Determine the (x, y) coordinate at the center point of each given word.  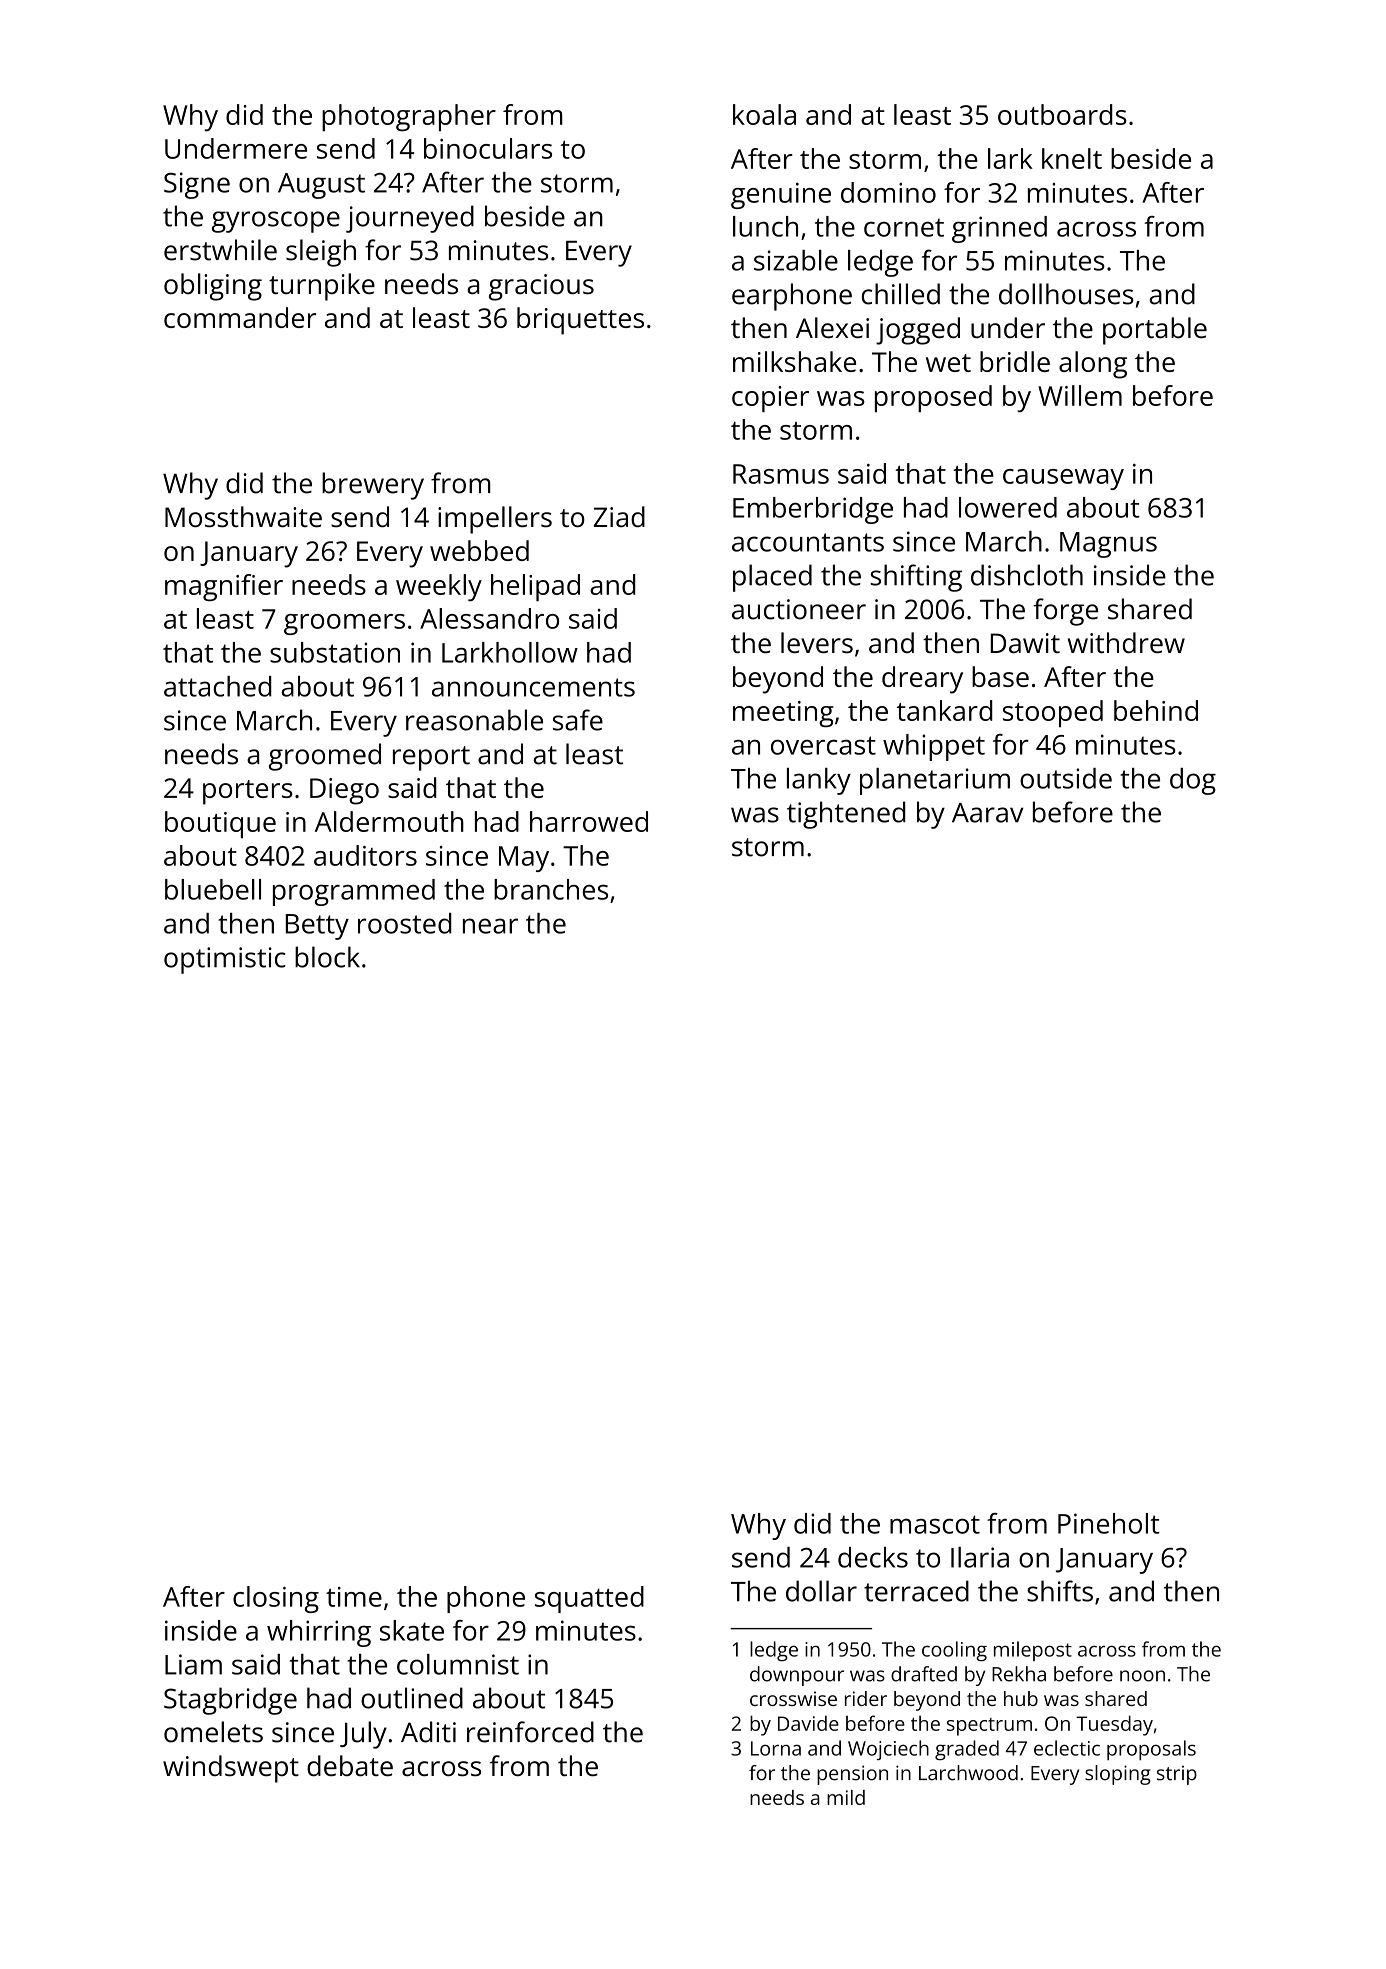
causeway (1063, 479)
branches (551, 889)
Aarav (987, 813)
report (431, 758)
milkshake (794, 361)
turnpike (322, 287)
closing (276, 1599)
